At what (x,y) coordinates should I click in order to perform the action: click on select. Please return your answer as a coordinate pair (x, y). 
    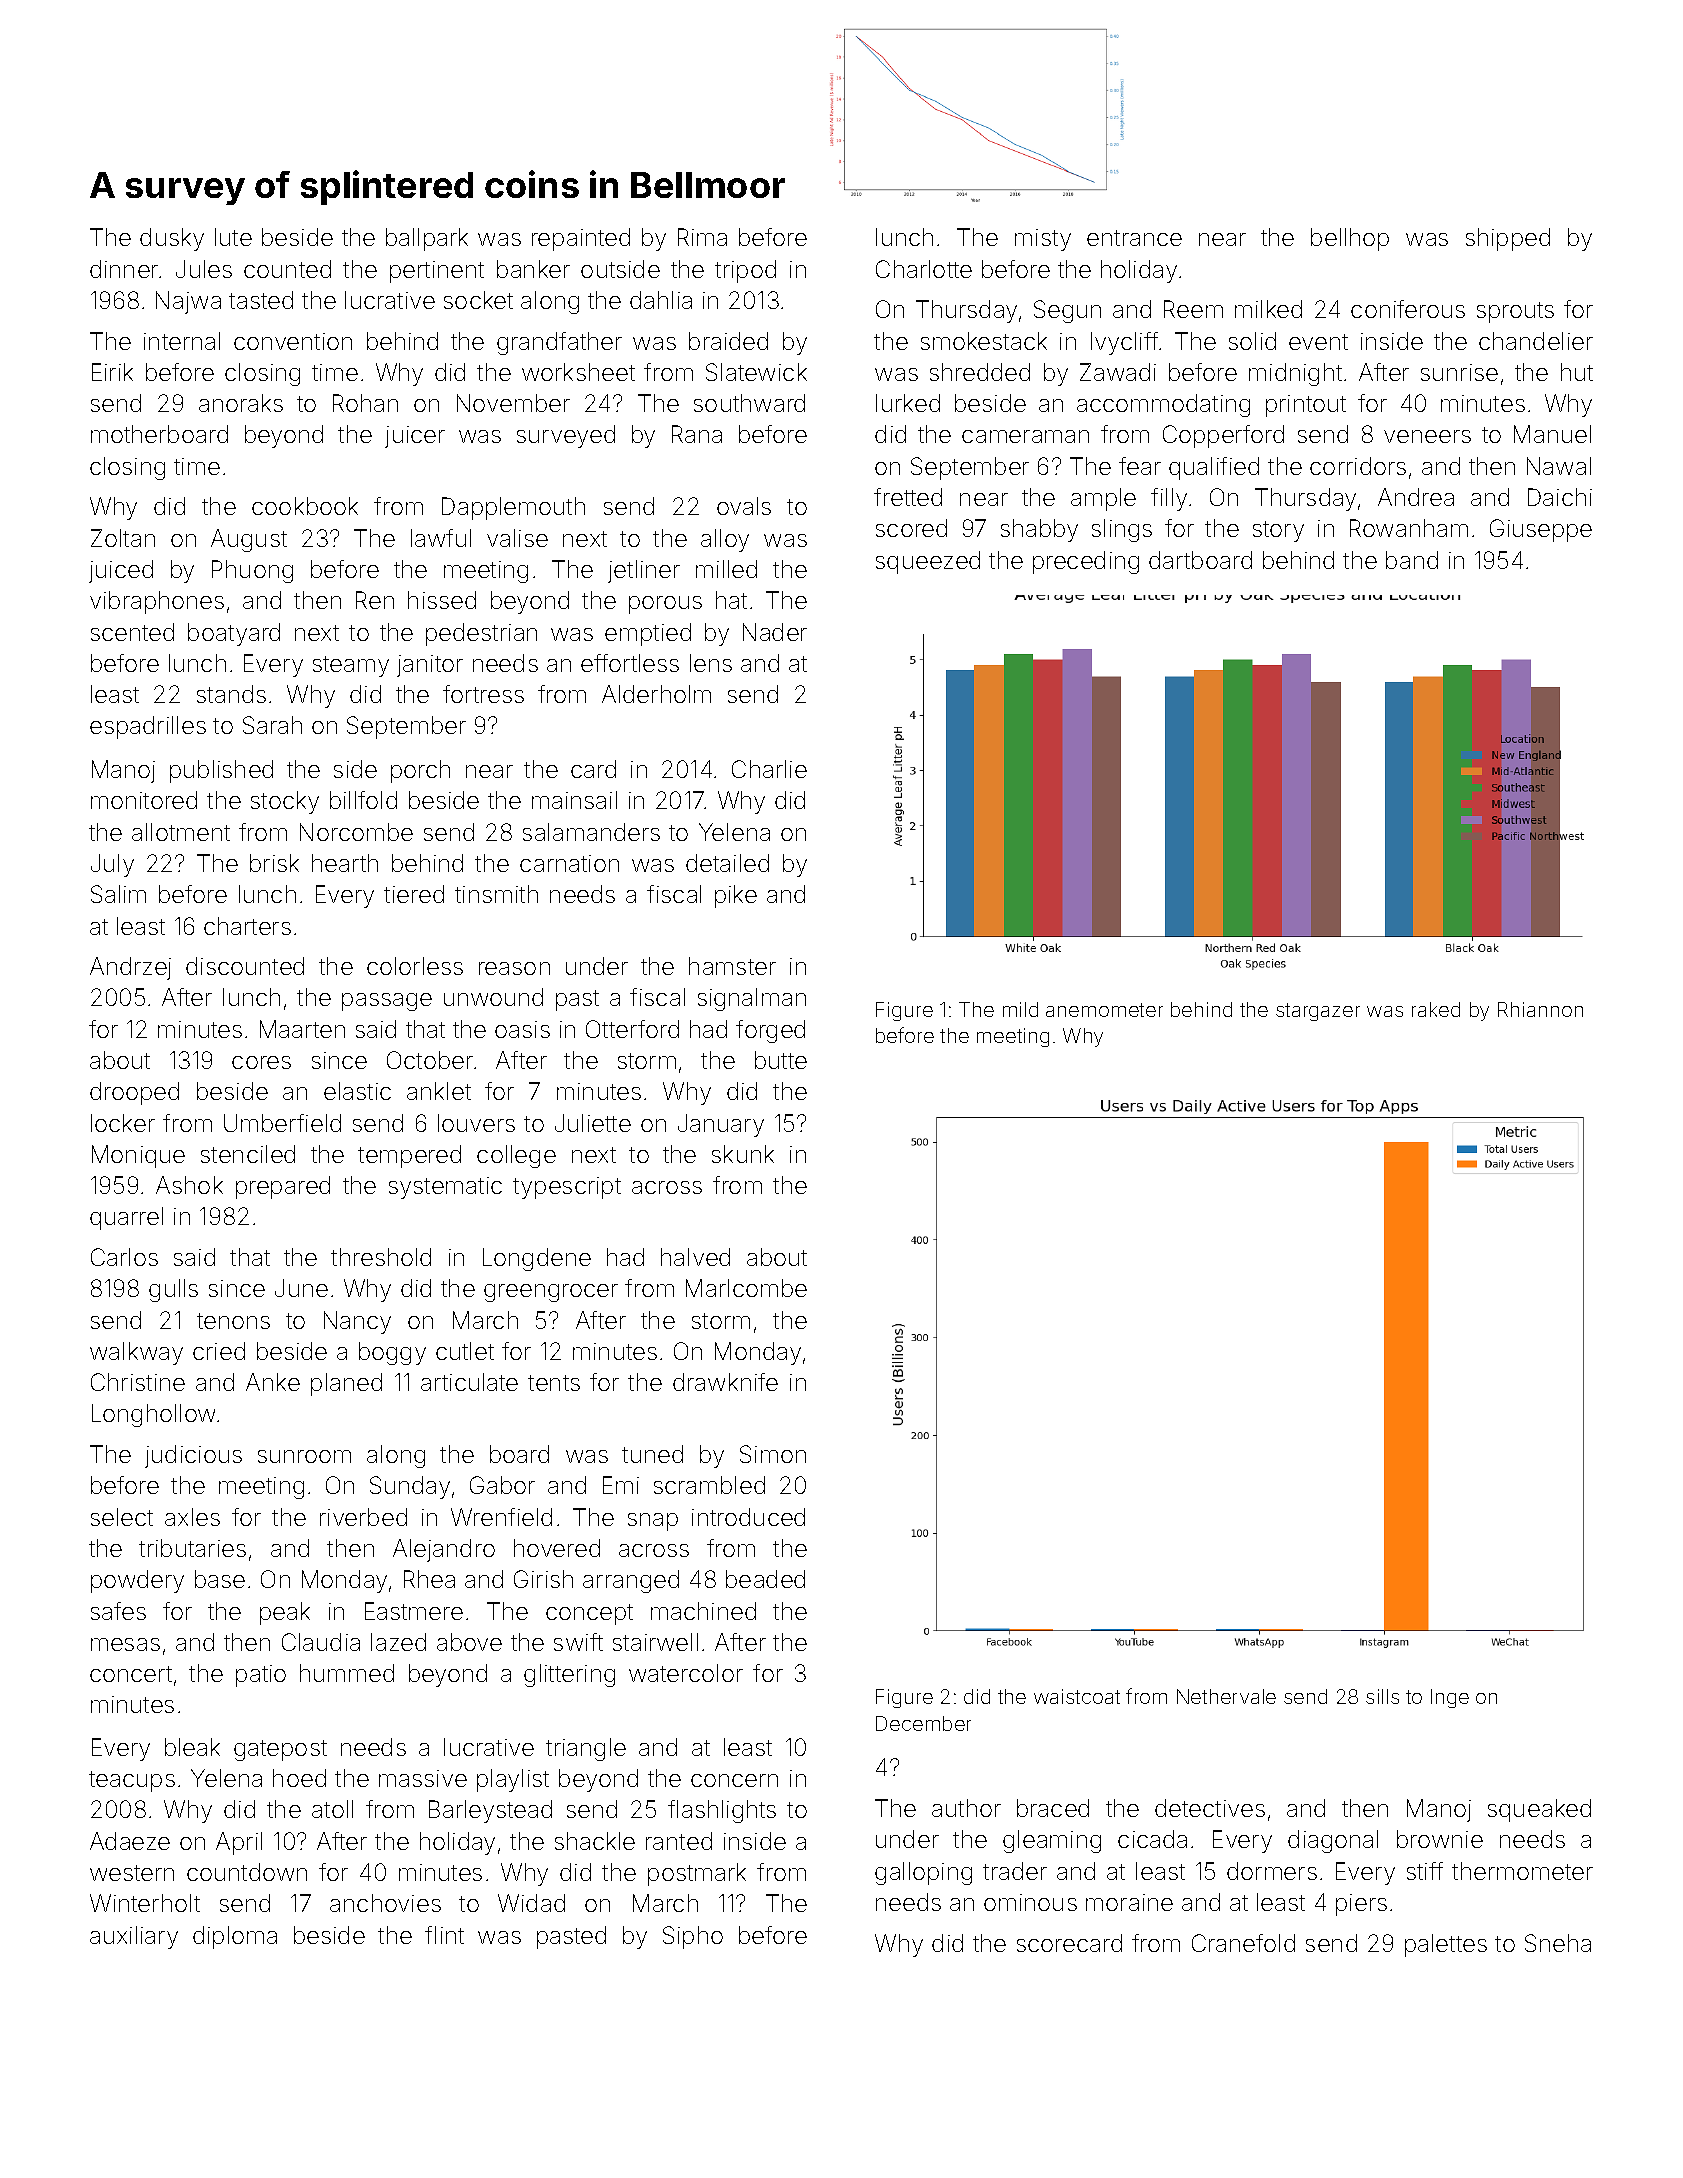
    Looking at the image, I should click on (122, 1517).
